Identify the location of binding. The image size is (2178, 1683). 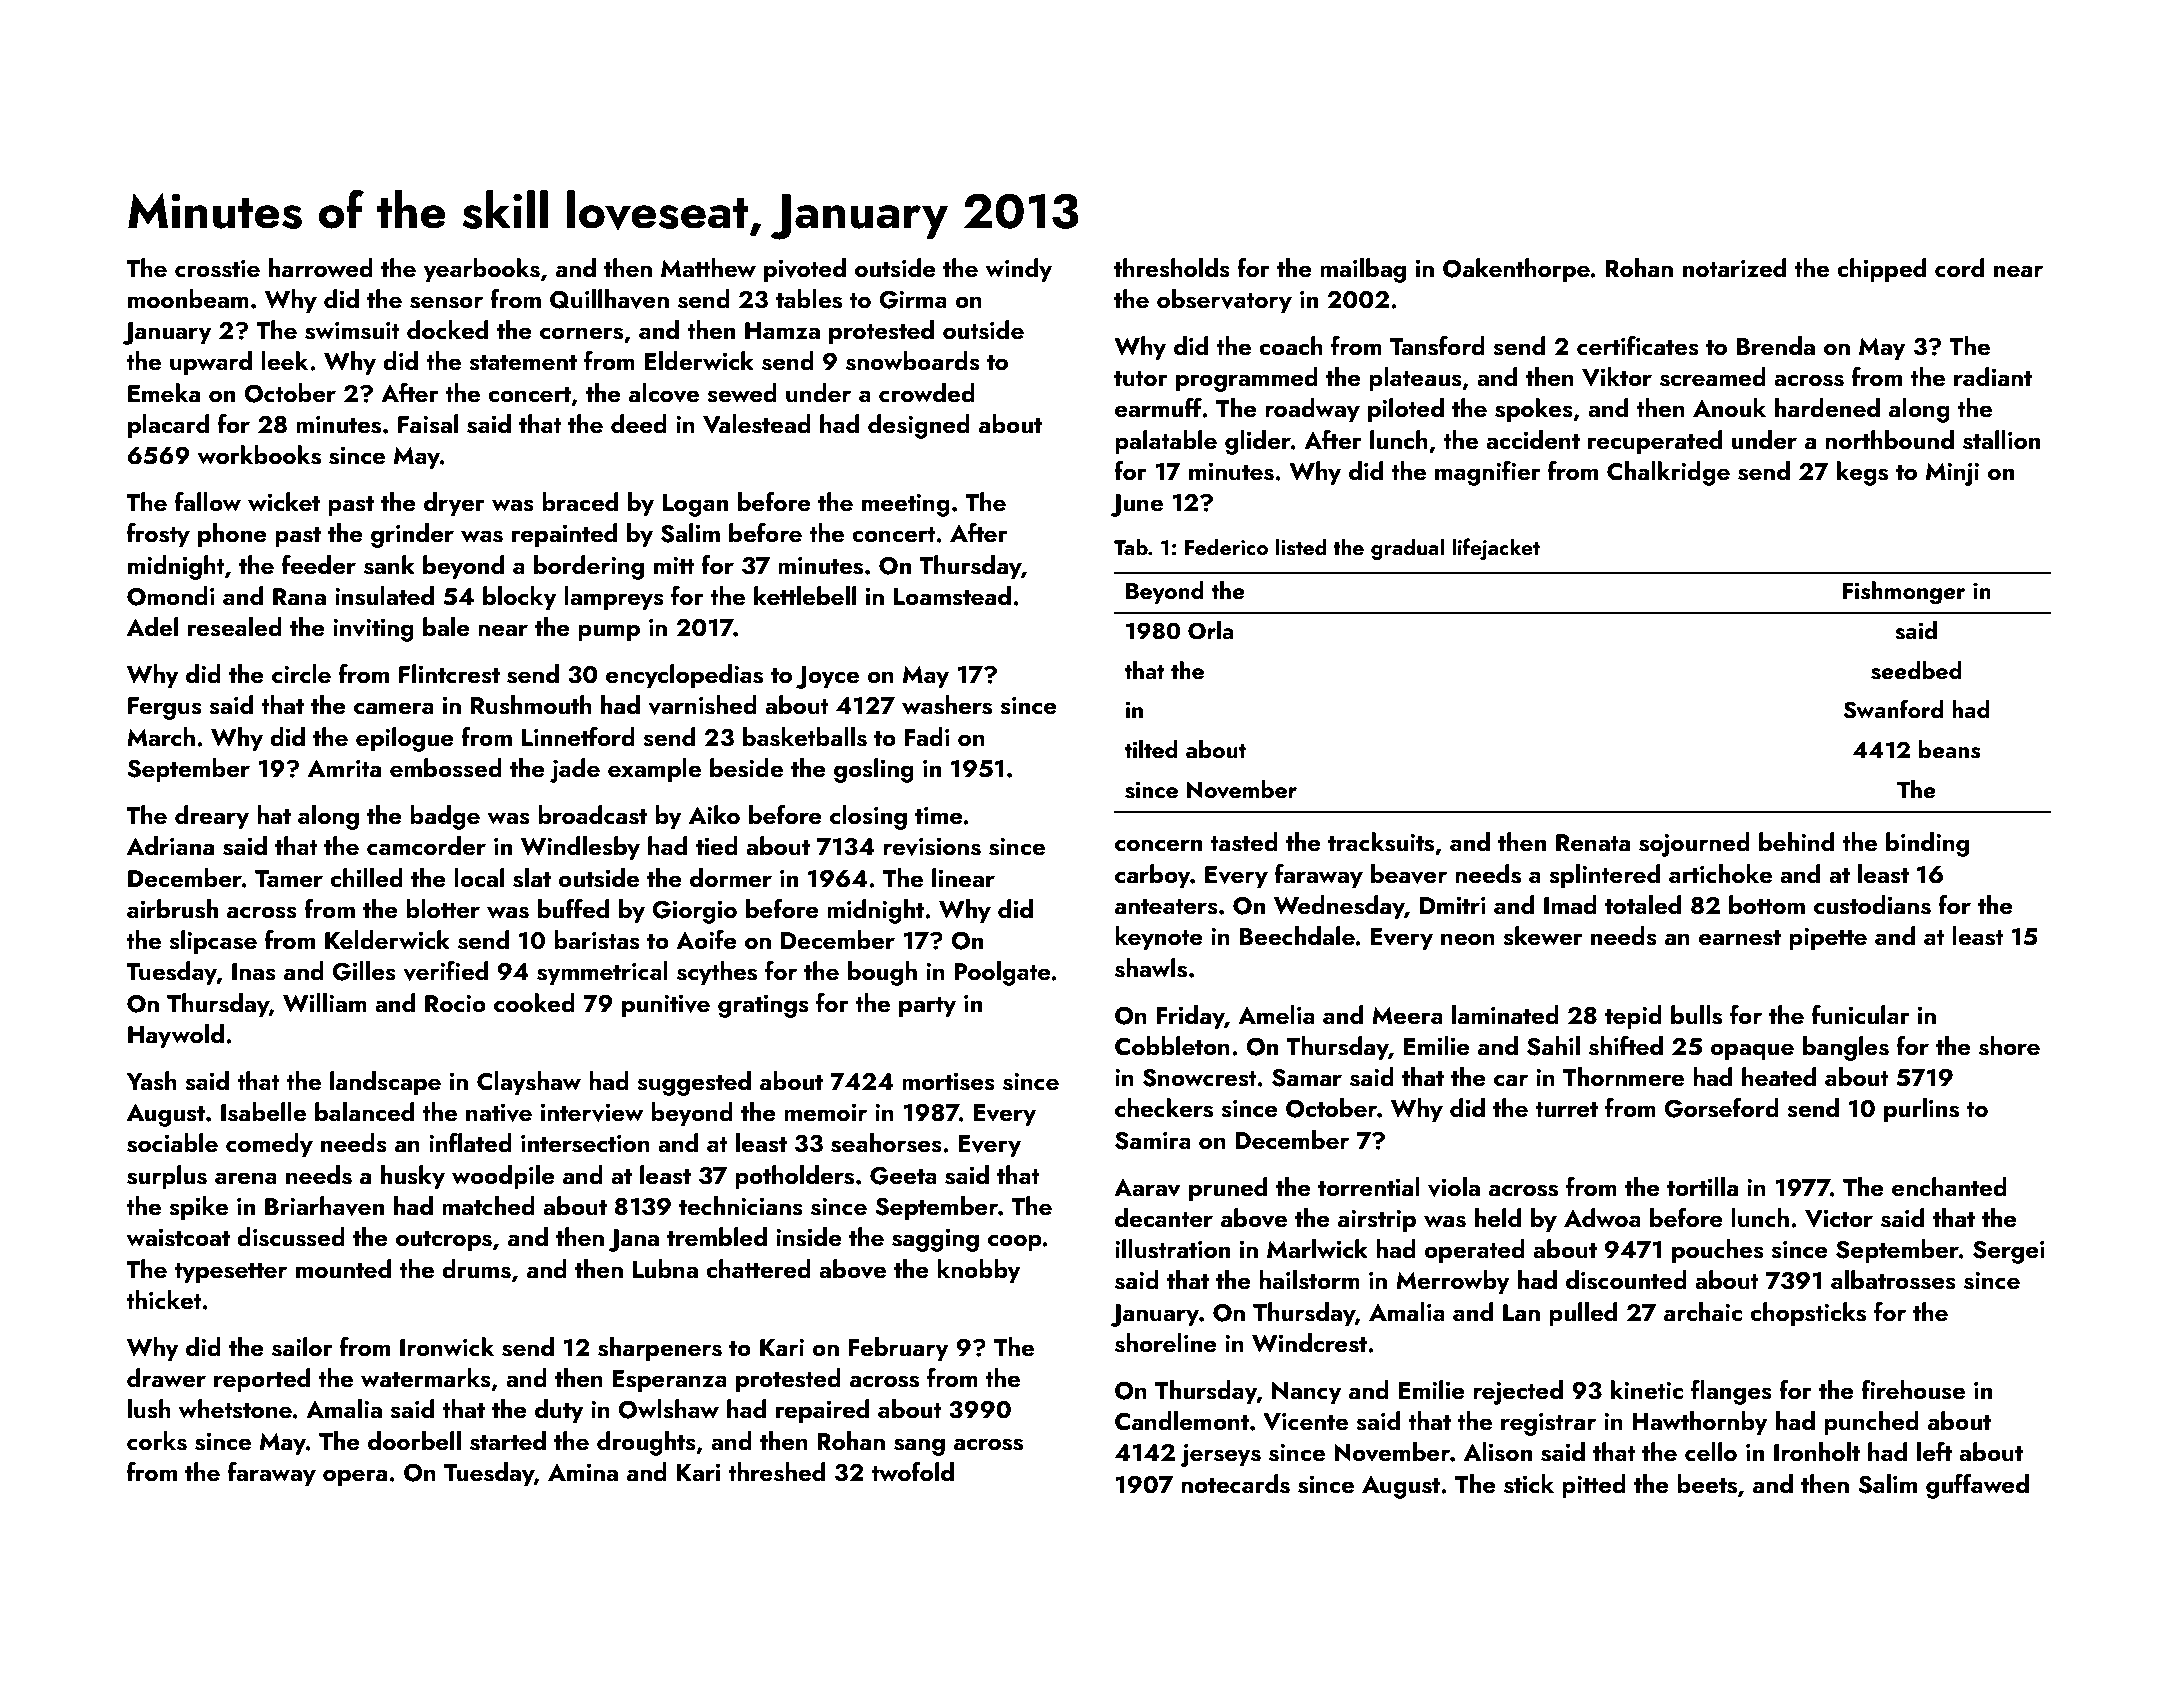
(1927, 844).
